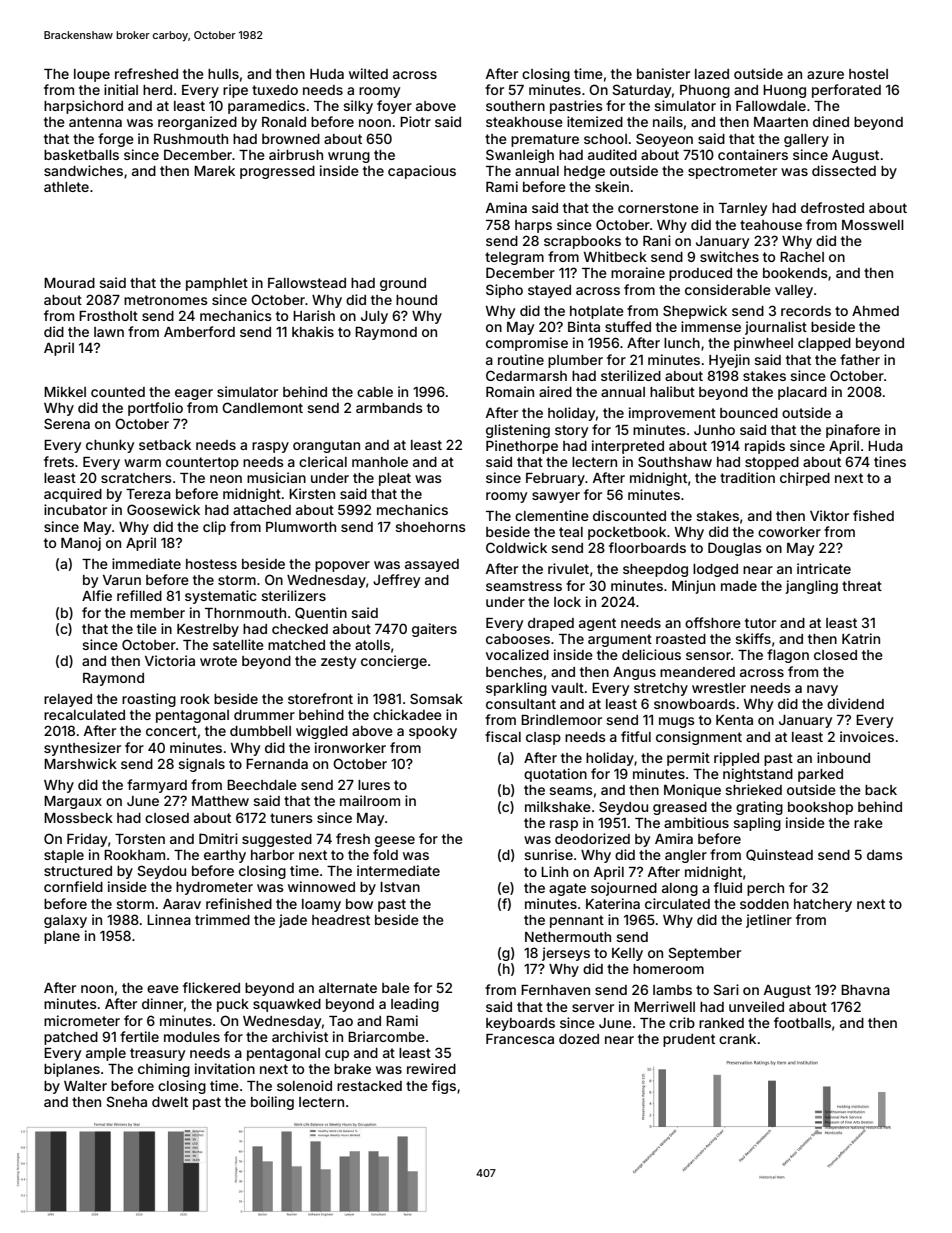 The image size is (952, 1233). What do you see at coordinates (760, 623) in the image?
I see `tutor` at bounding box center [760, 623].
